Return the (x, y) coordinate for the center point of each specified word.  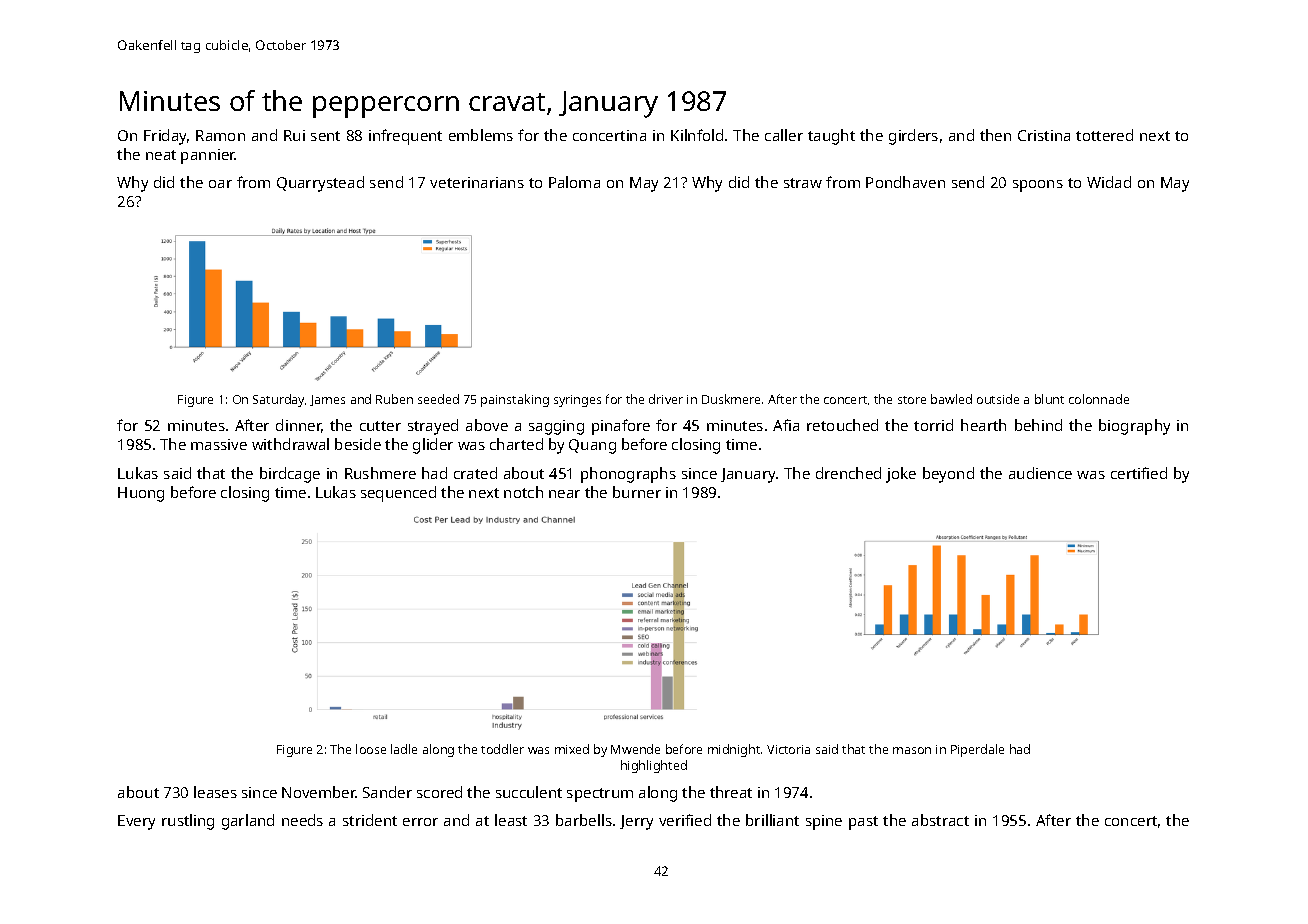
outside (998, 399)
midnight (734, 750)
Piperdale (977, 750)
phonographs (628, 475)
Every (136, 822)
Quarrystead (320, 184)
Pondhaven (905, 182)
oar (220, 184)
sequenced (398, 494)
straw (803, 183)
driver (666, 399)
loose (371, 749)
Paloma (574, 182)
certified (1139, 473)
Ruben (394, 399)
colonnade (1099, 399)
